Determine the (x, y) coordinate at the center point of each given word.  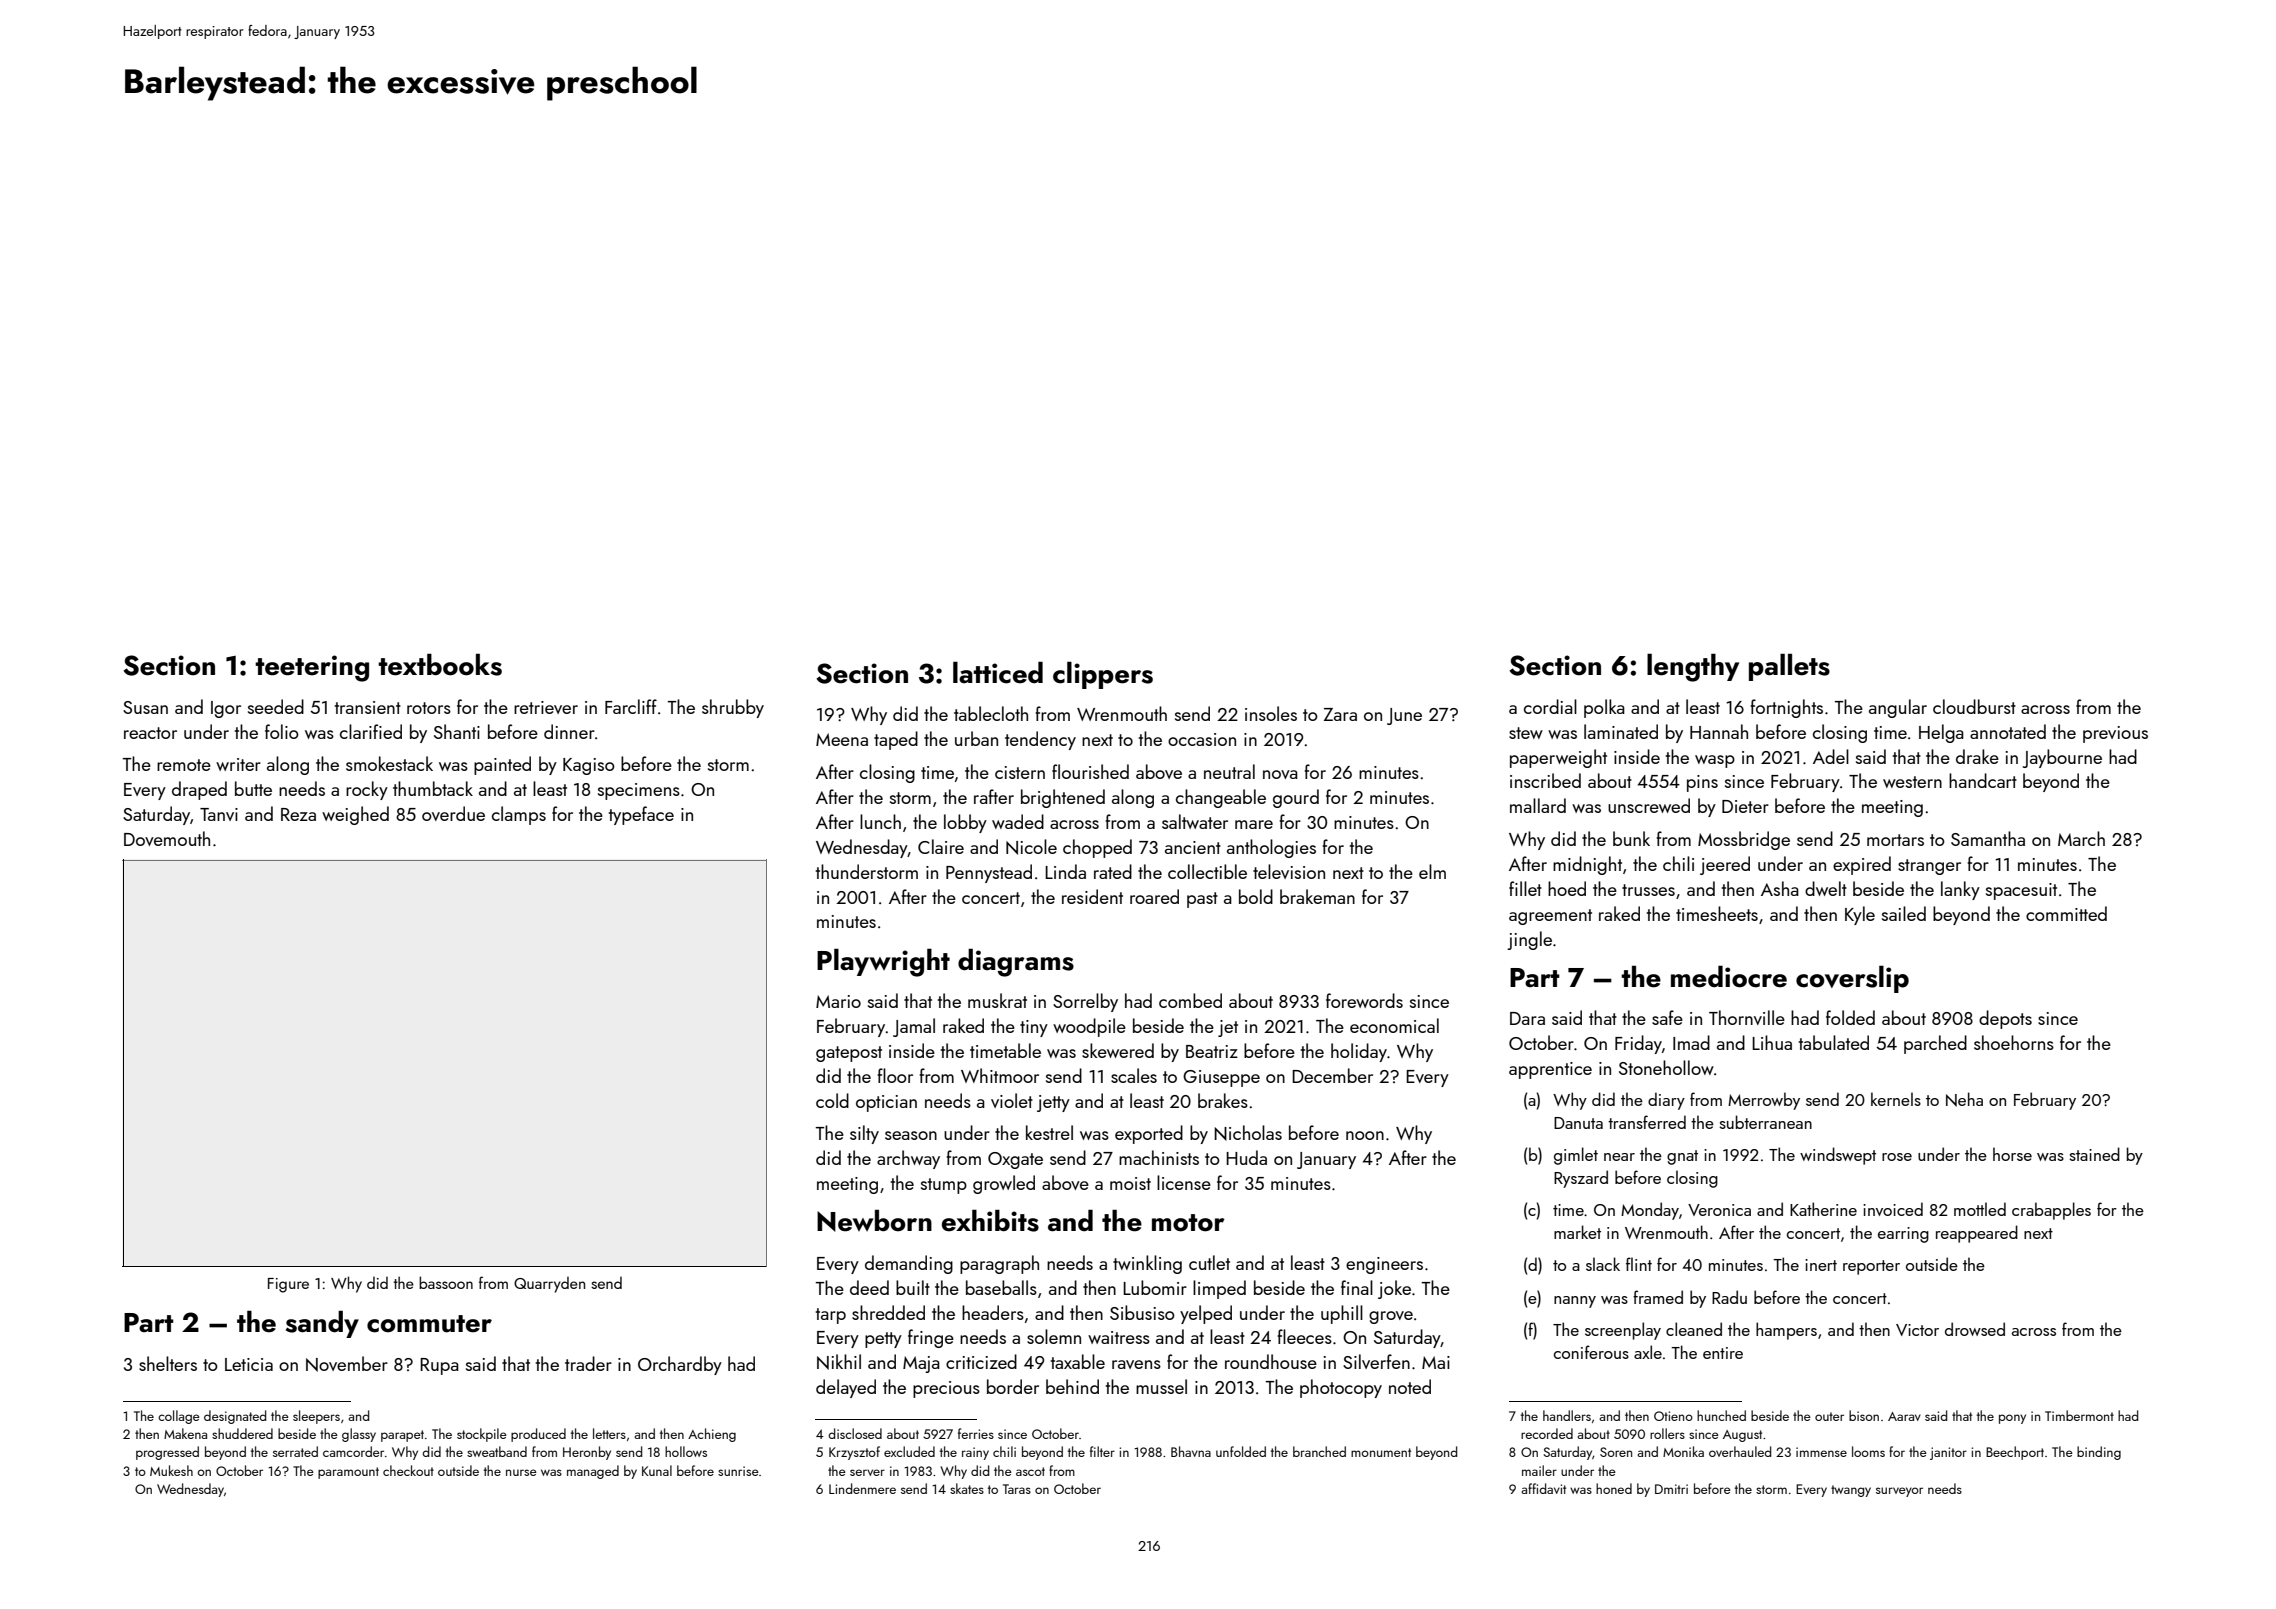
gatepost (849, 1054)
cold (832, 1100)
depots (2005, 1019)
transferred (1647, 1122)
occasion (1202, 739)
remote (184, 765)
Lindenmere (862, 1488)
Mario (838, 1001)
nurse (521, 1472)
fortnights (1787, 708)
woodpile (1089, 1027)
